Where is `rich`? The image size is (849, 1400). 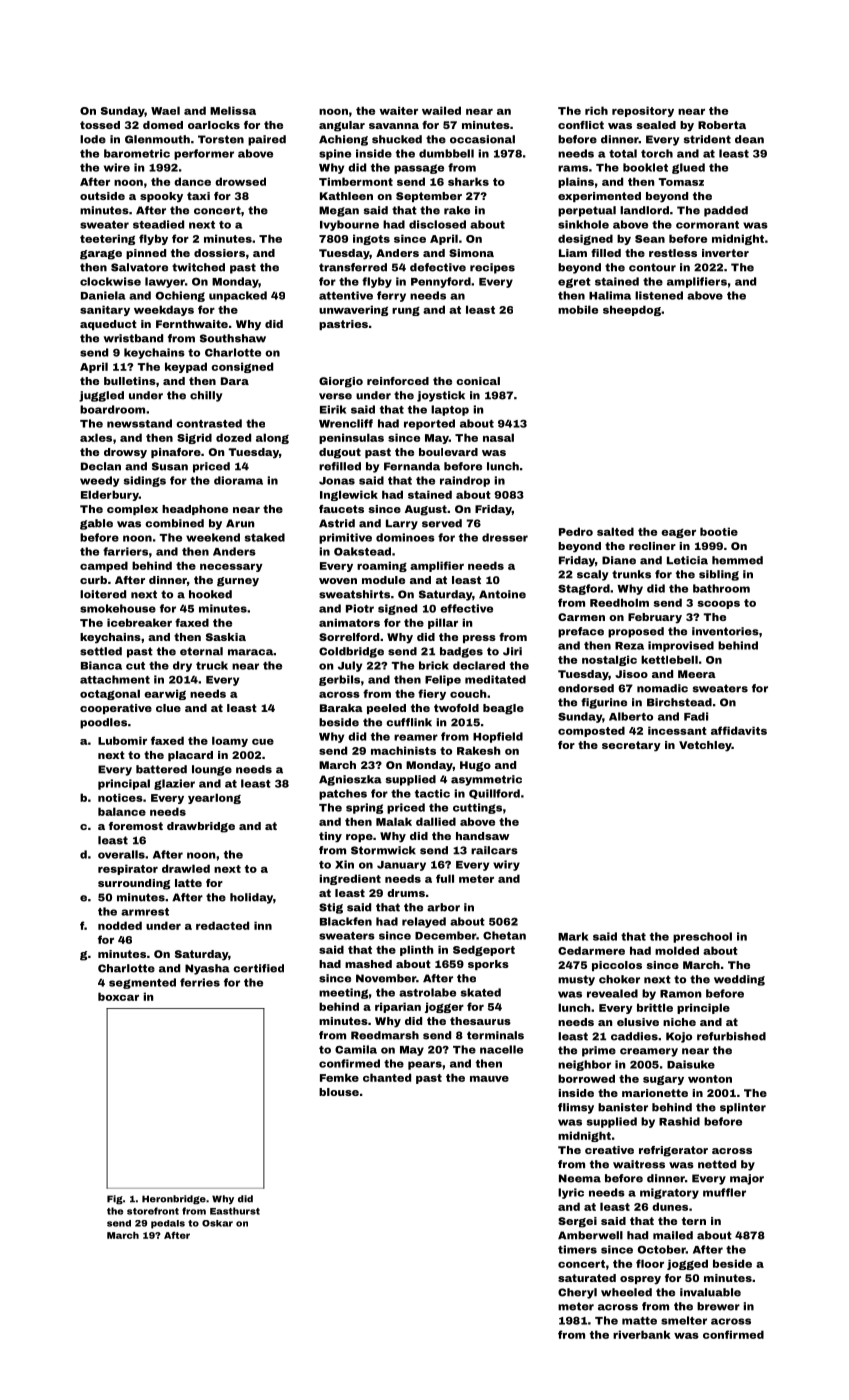
rich is located at coordinates (596, 110).
